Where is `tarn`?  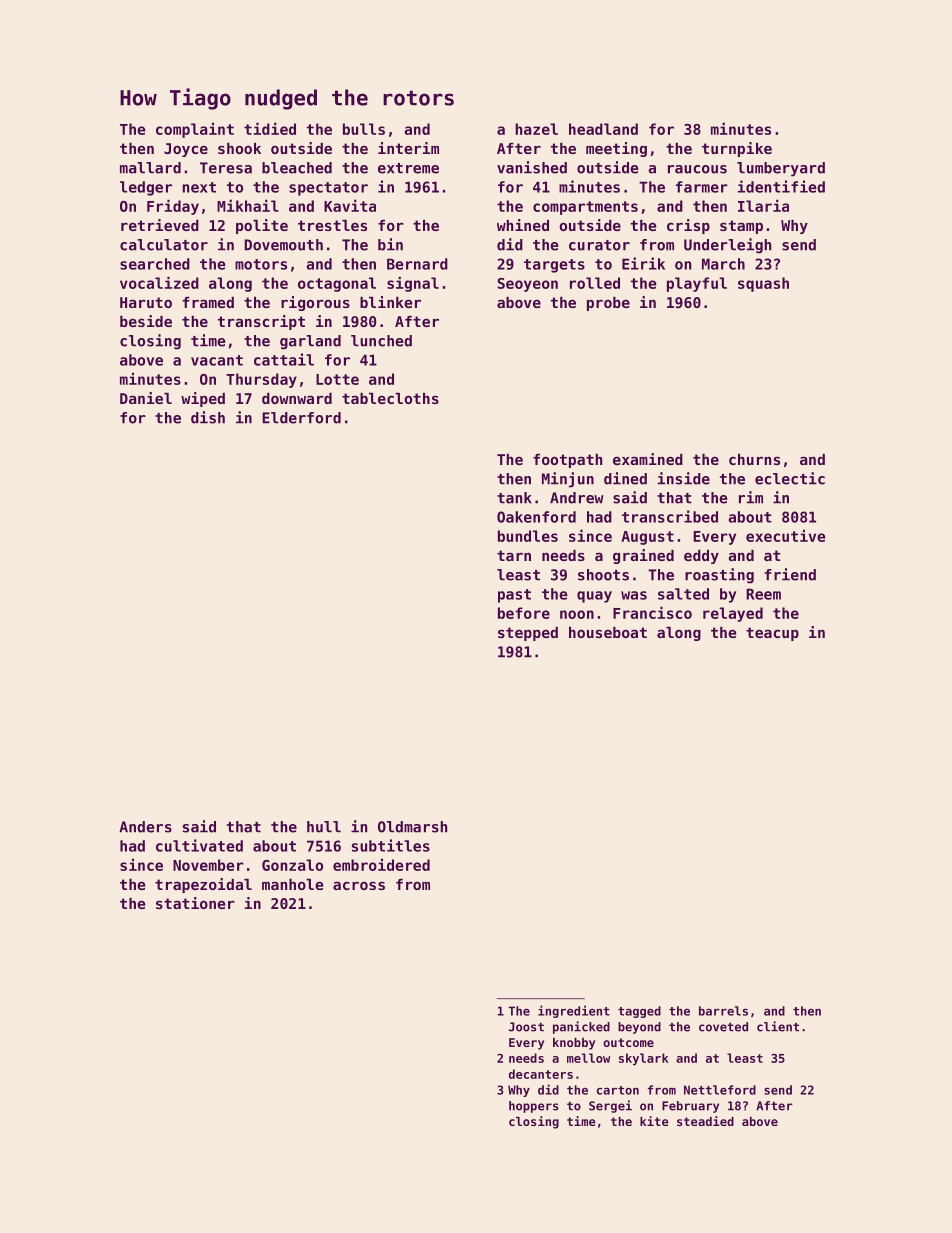
tarn is located at coordinates (514, 555).
